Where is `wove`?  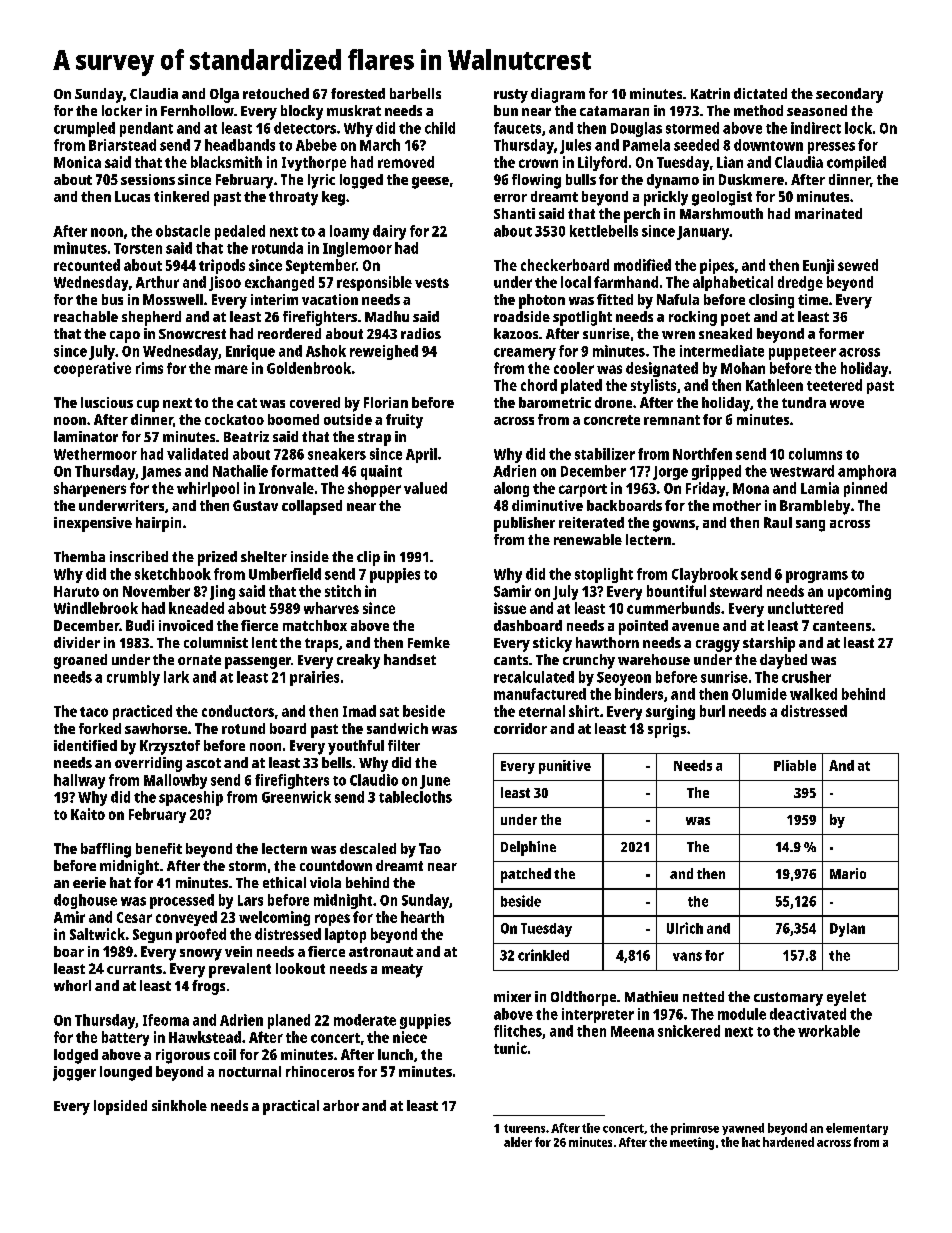 wove is located at coordinates (847, 404).
